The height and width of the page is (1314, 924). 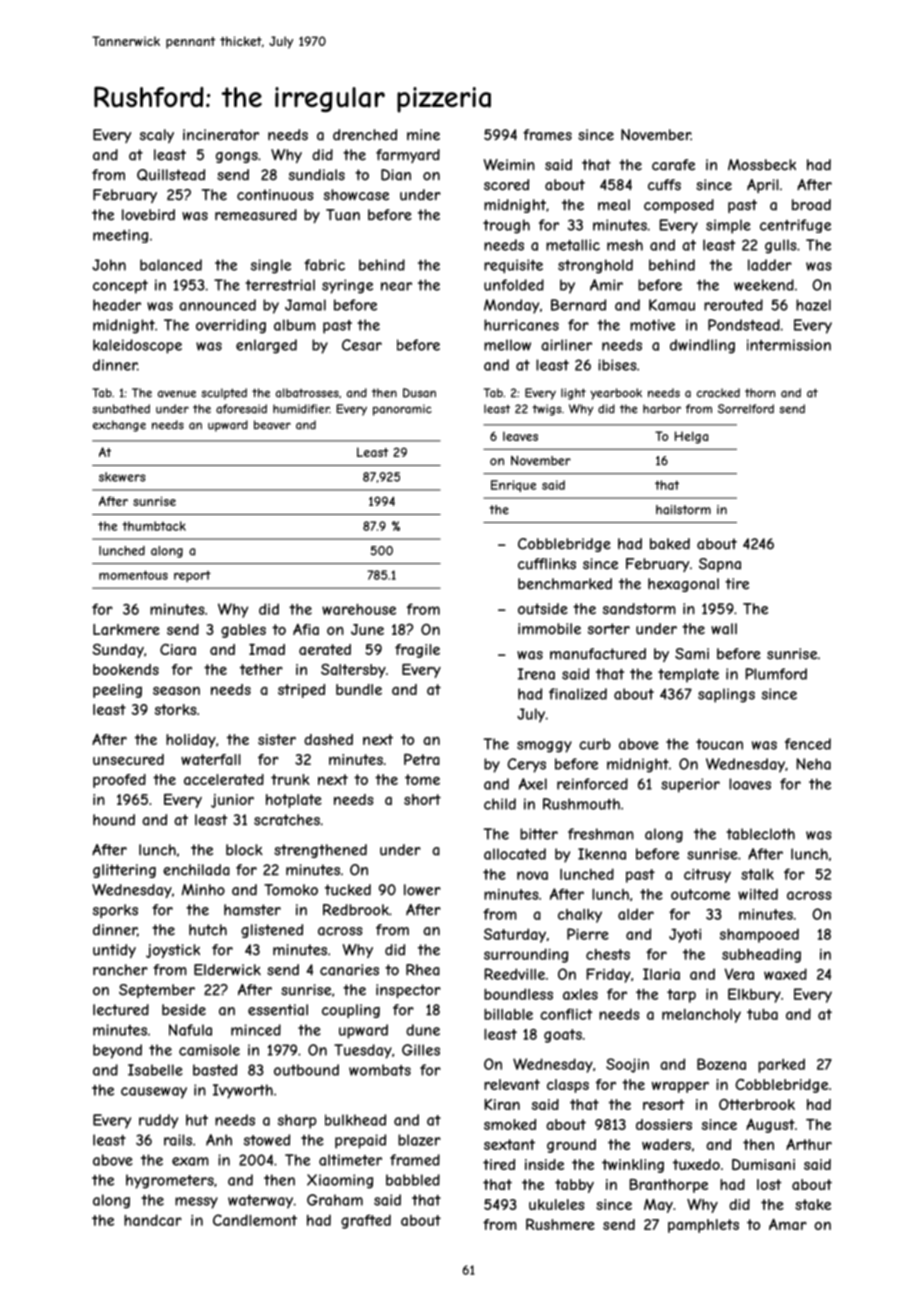 I want to click on tucked, so click(x=348, y=890).
